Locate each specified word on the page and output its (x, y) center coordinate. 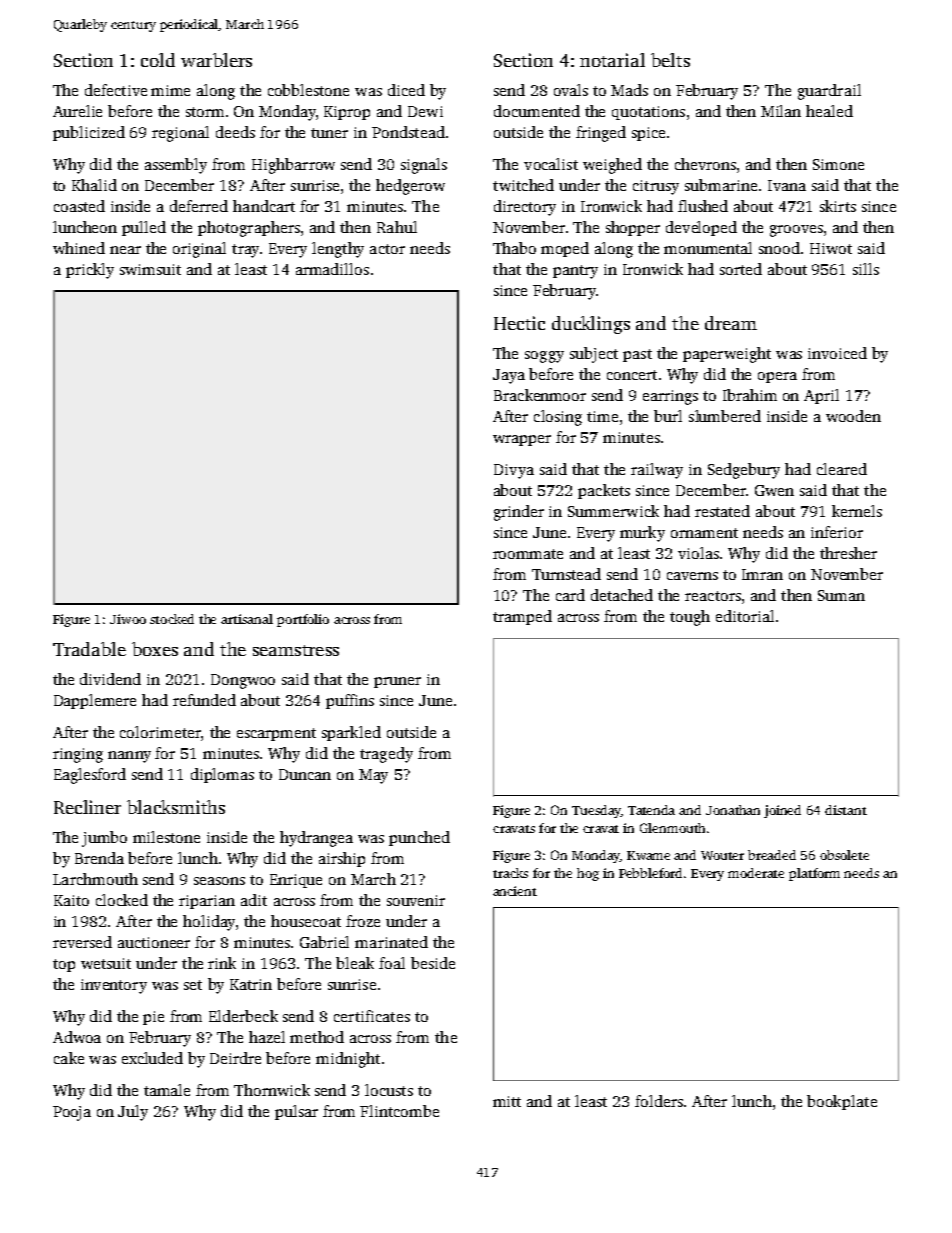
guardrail (829, 92)
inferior (837, 532)
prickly (90, 271)
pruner (397, 682)
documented (537, 111)
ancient (515, 891)
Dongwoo (243, 681)
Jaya (509, 376)
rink (222, 963)
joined (782, 811)
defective (116, 90)
